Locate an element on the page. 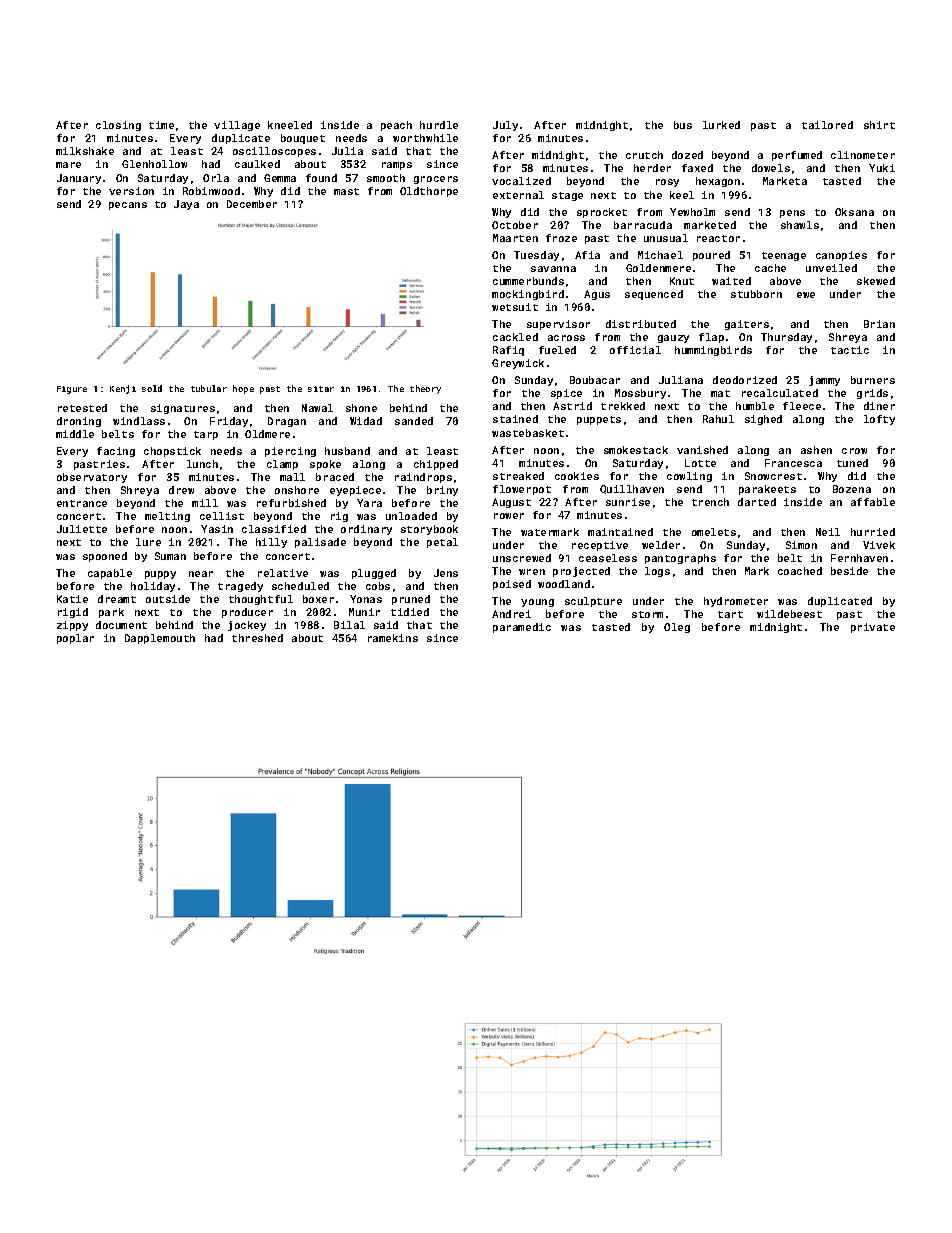 Image resolution: width=952 pixels, height=1233 pixels. Rafiq is located at coordinates (508, 351).
